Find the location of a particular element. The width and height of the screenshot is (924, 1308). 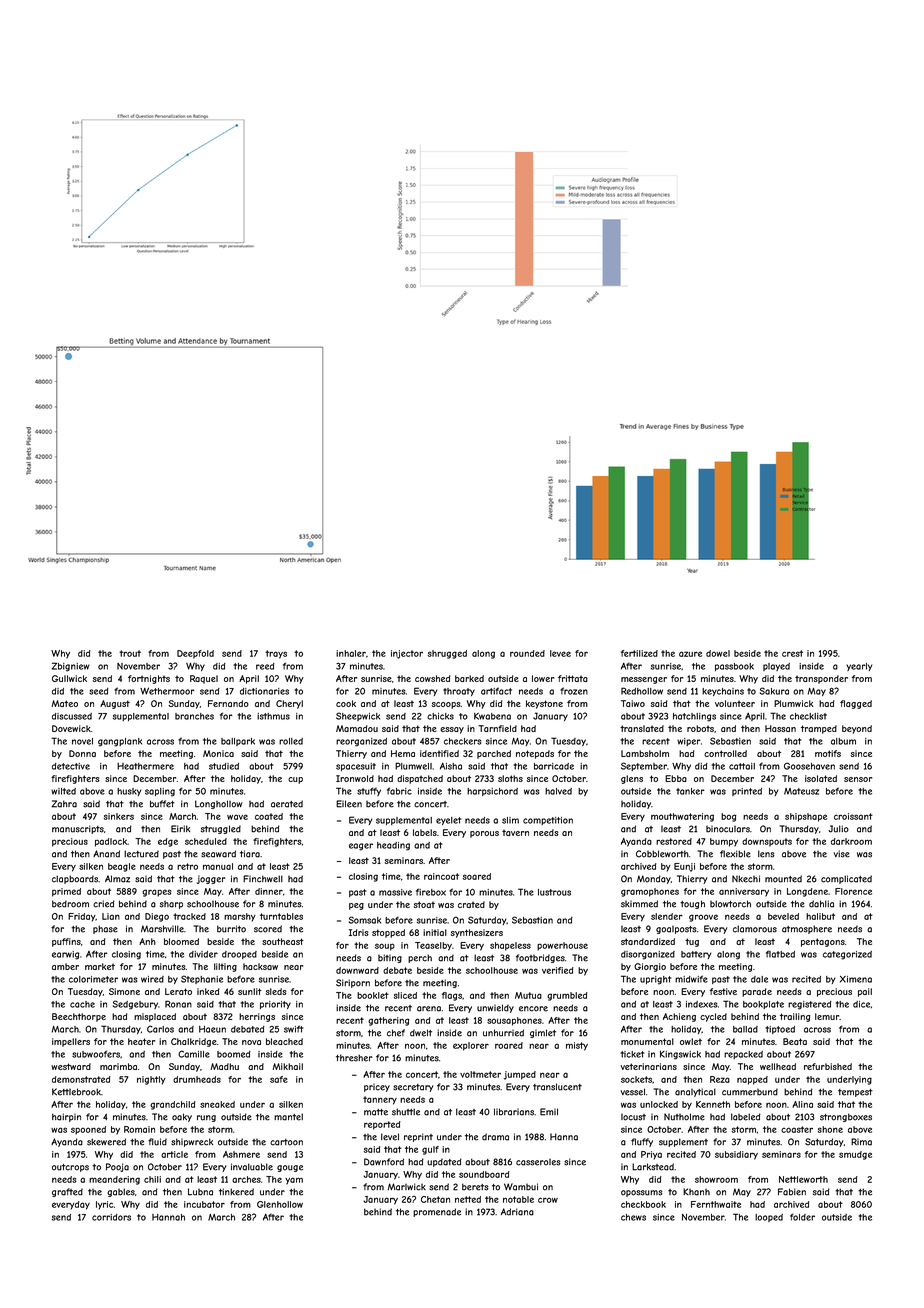

flags is located at coordinates (452, 996).
